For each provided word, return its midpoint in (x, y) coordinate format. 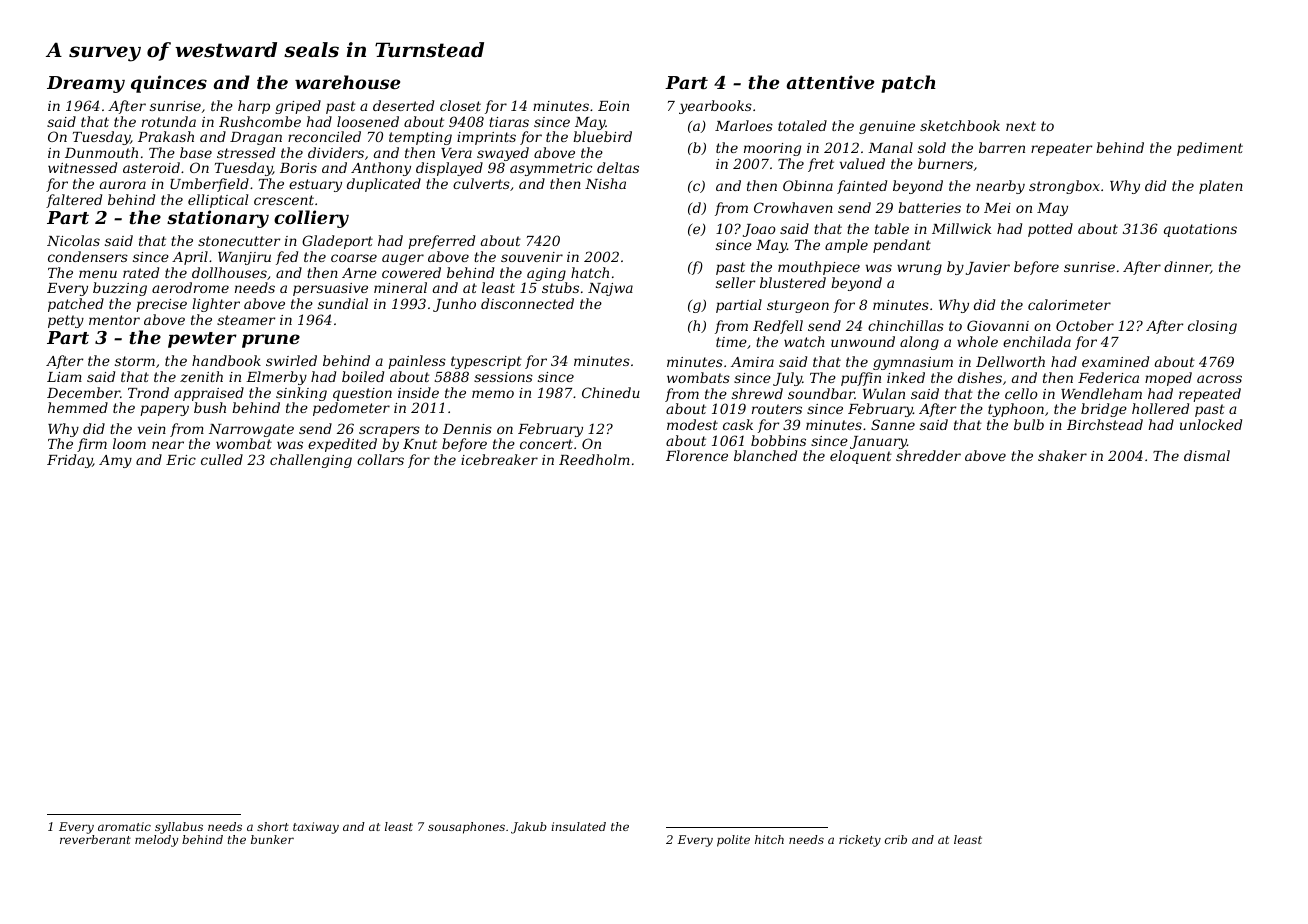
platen (1221, 187)
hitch (769, 839)
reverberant (95, 839)
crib (896, 839)
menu (98, 274)
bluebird (602, 136)
